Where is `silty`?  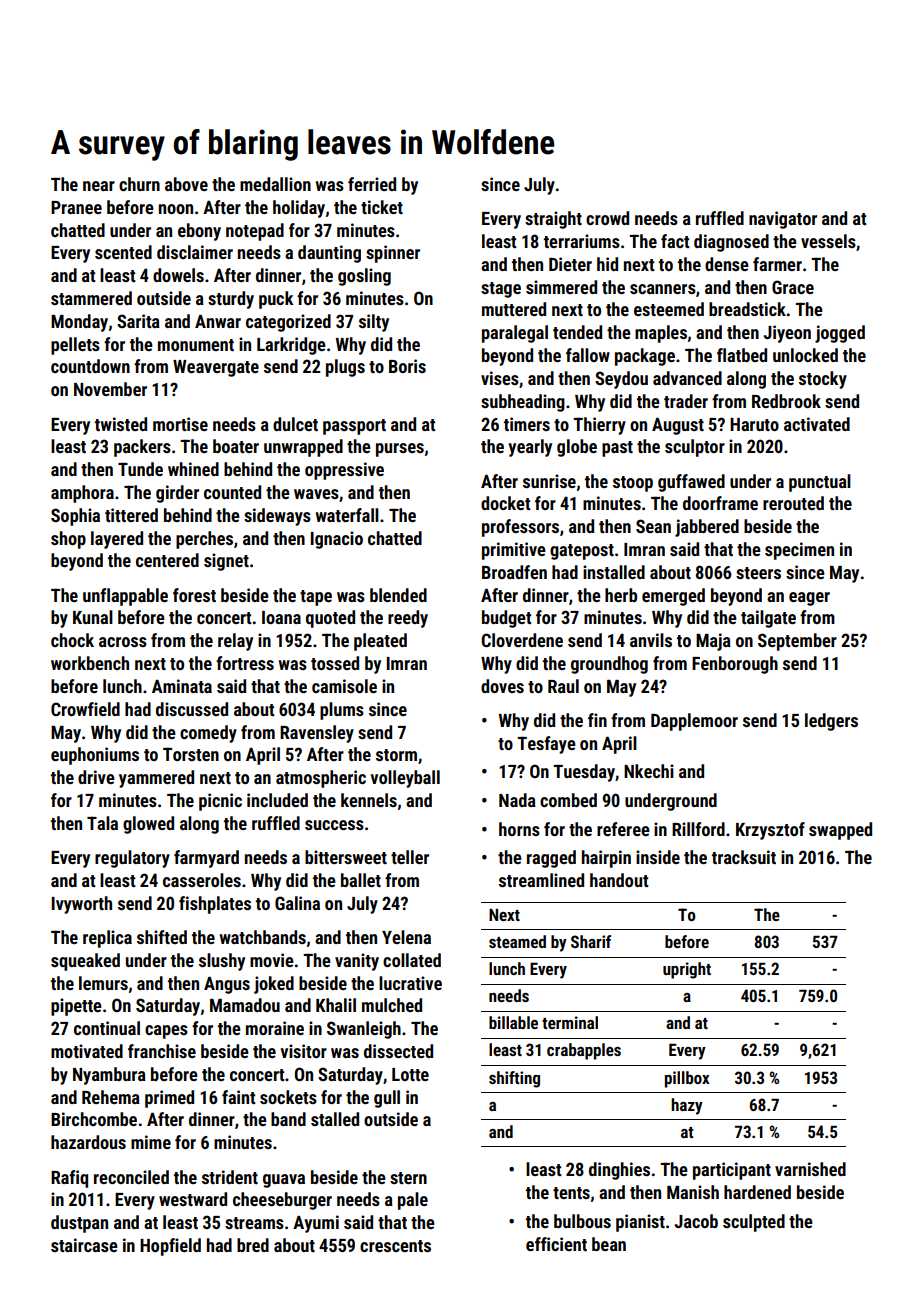 silty is located at coordinates (374, 323).
